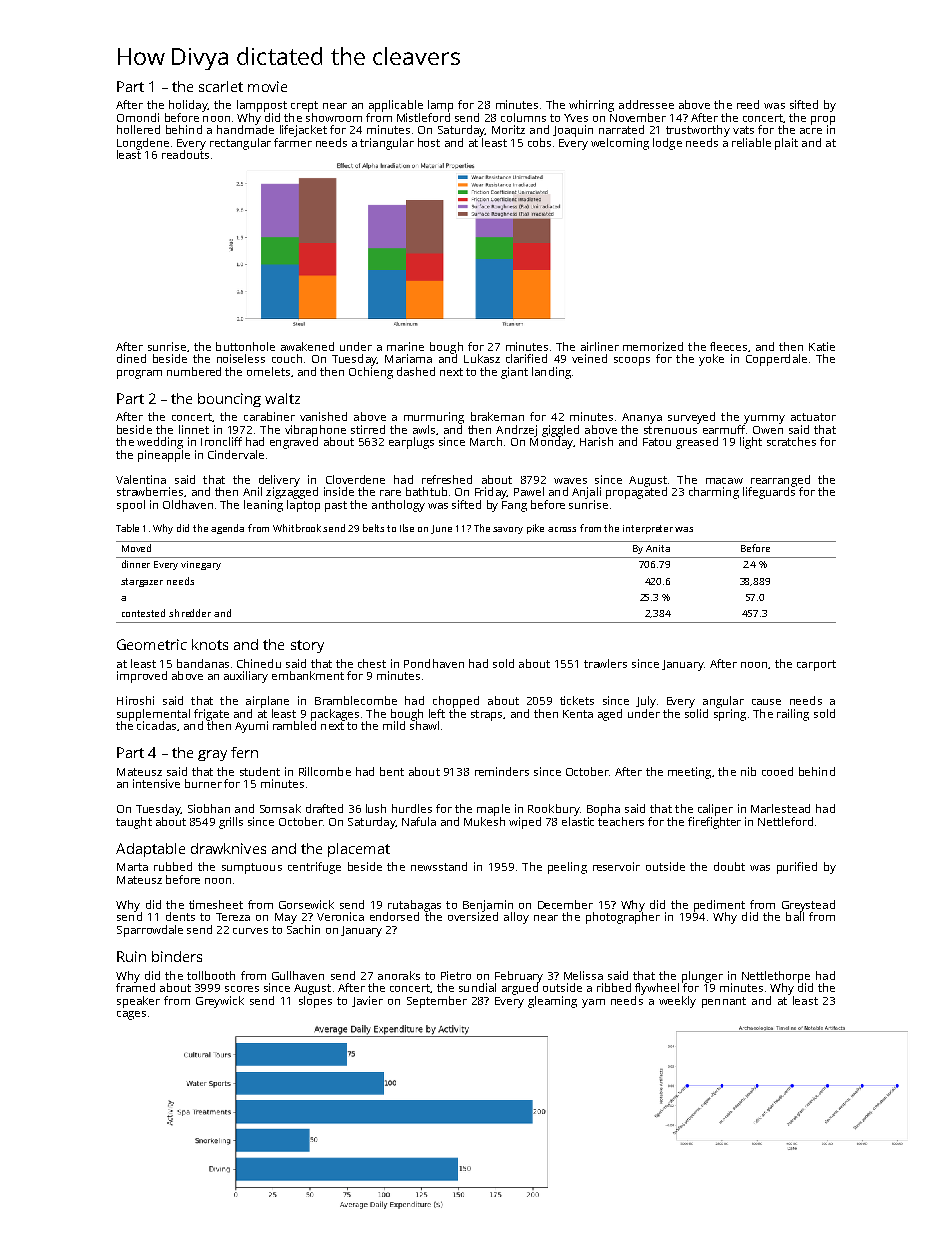 The image size is (952, 1233). I want to click on Greywick, so click(220, 1002).
